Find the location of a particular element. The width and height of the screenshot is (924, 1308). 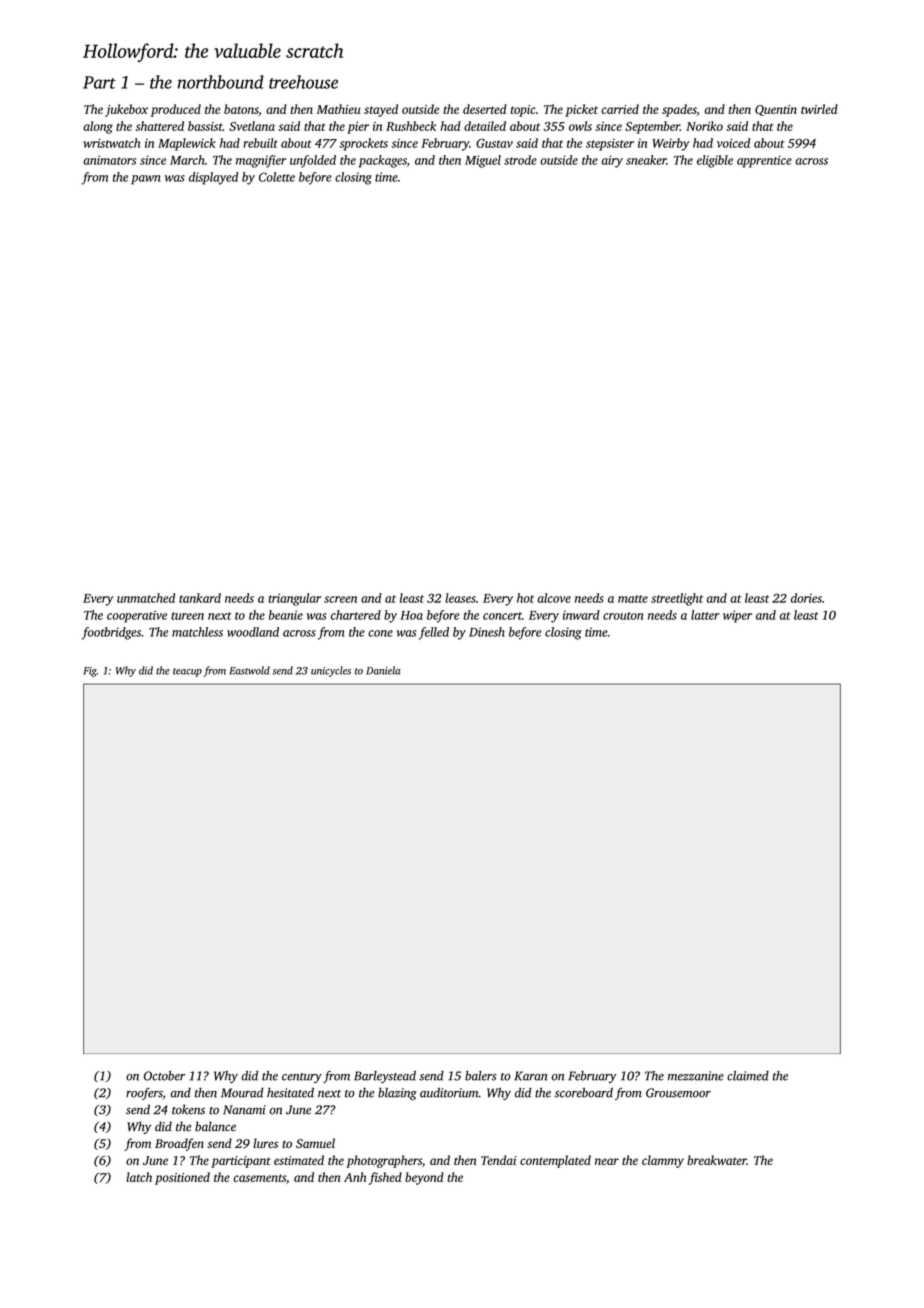

sprockets is located at coordinates (364, 144).
